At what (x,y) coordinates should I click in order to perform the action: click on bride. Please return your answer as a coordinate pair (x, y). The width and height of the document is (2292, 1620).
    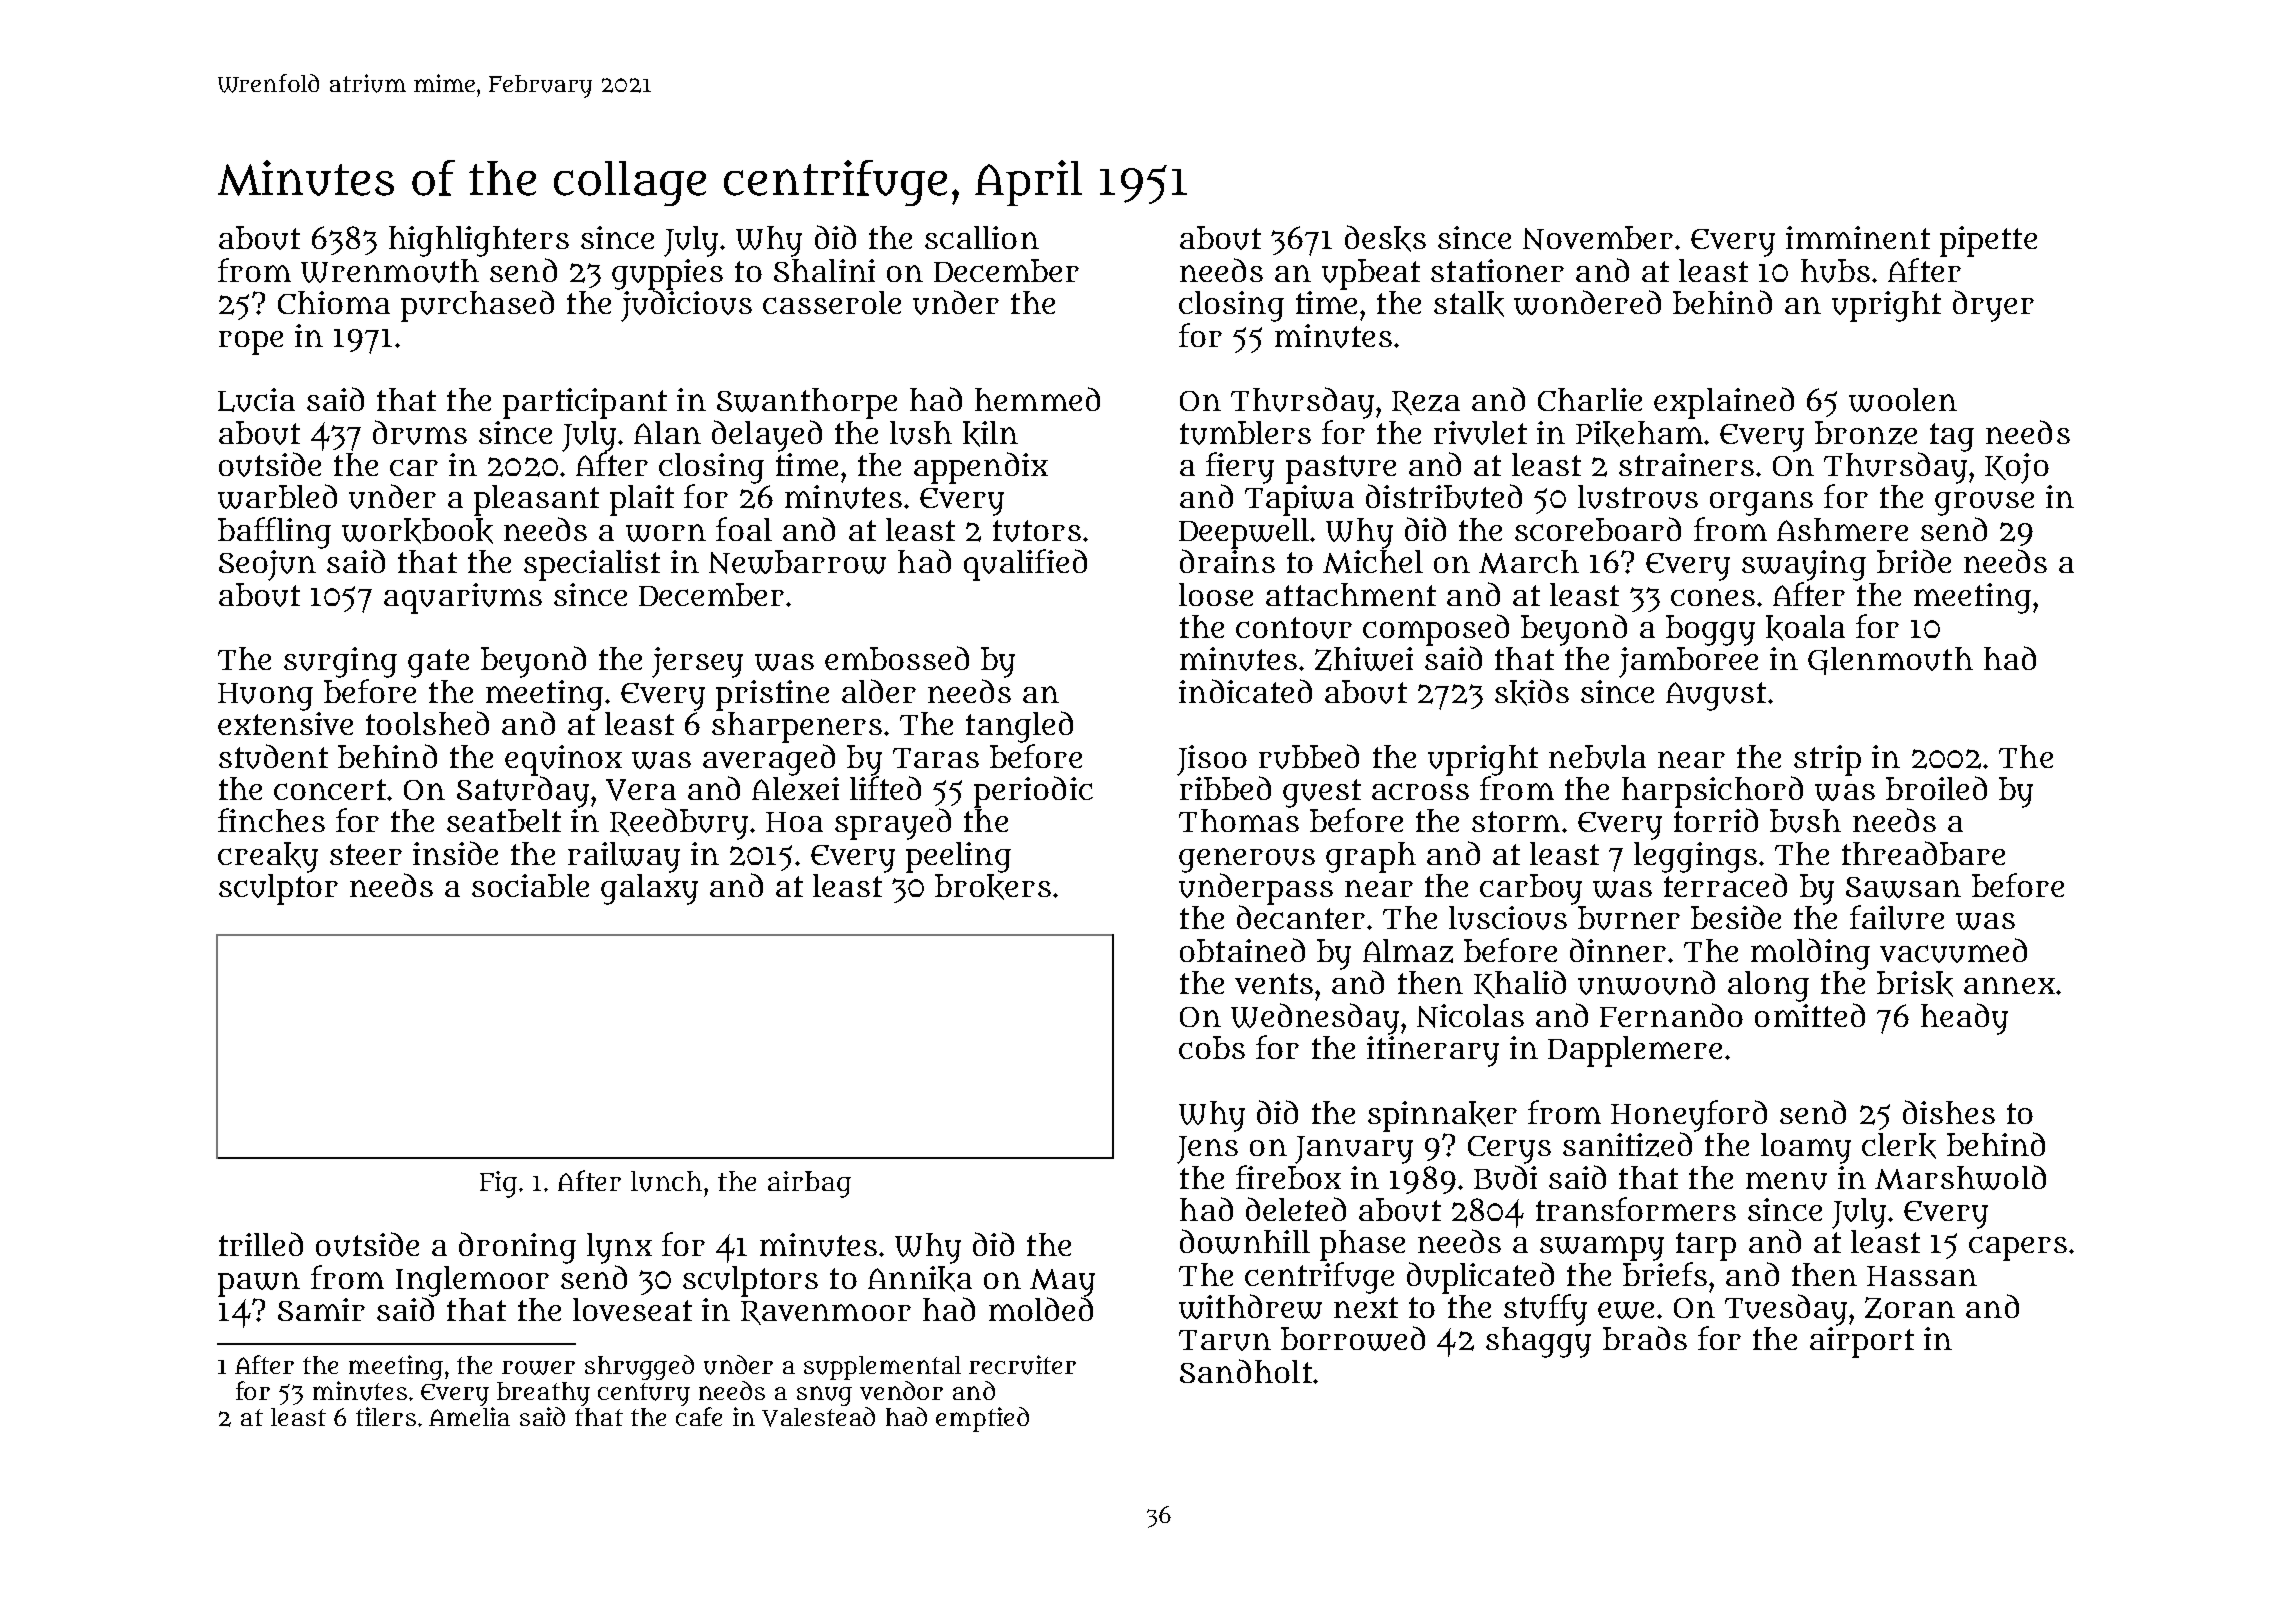
    Looking at the image, I should click on (1914, 561).
